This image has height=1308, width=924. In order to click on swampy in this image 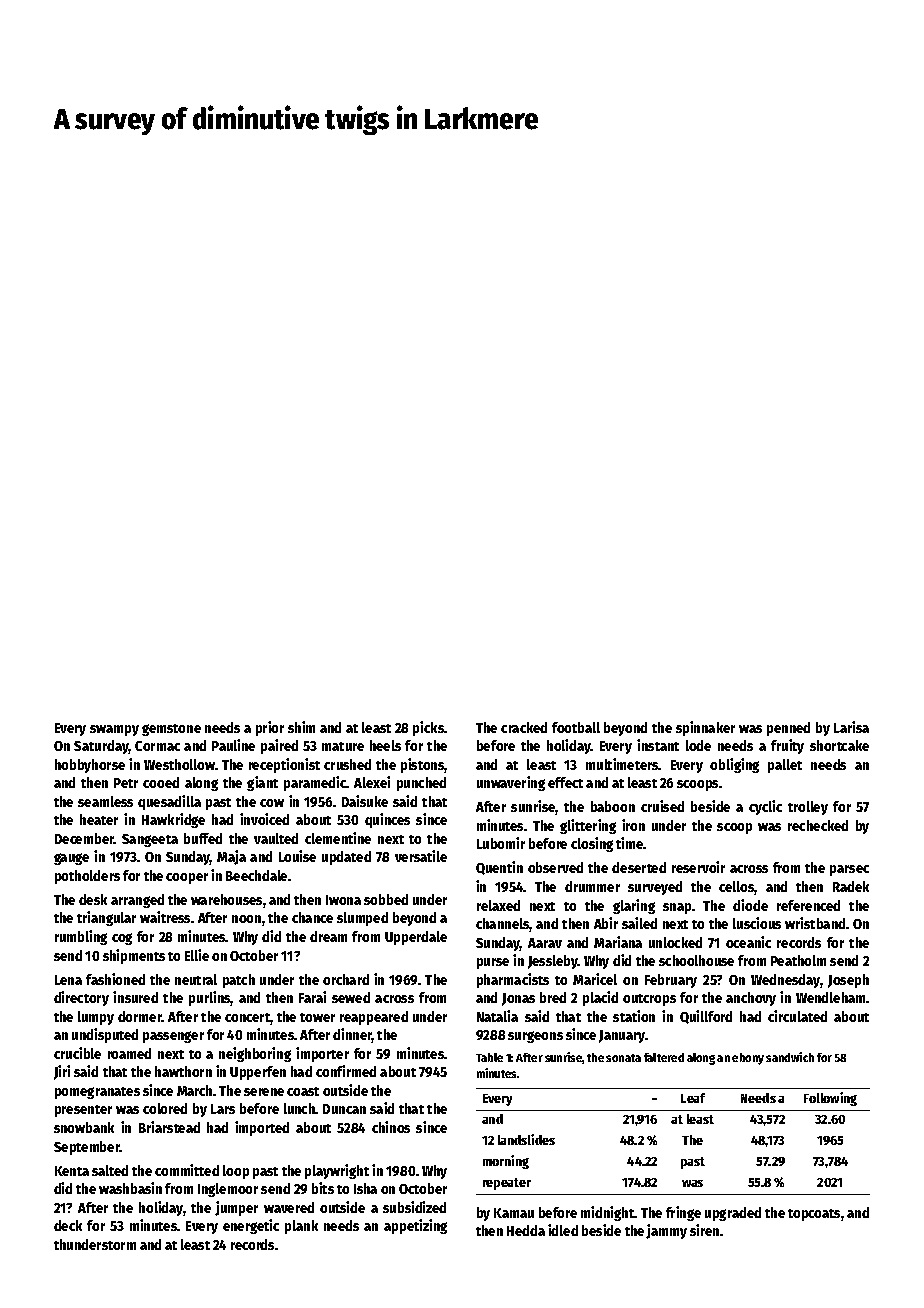, I will do `click(114, 730)`.
